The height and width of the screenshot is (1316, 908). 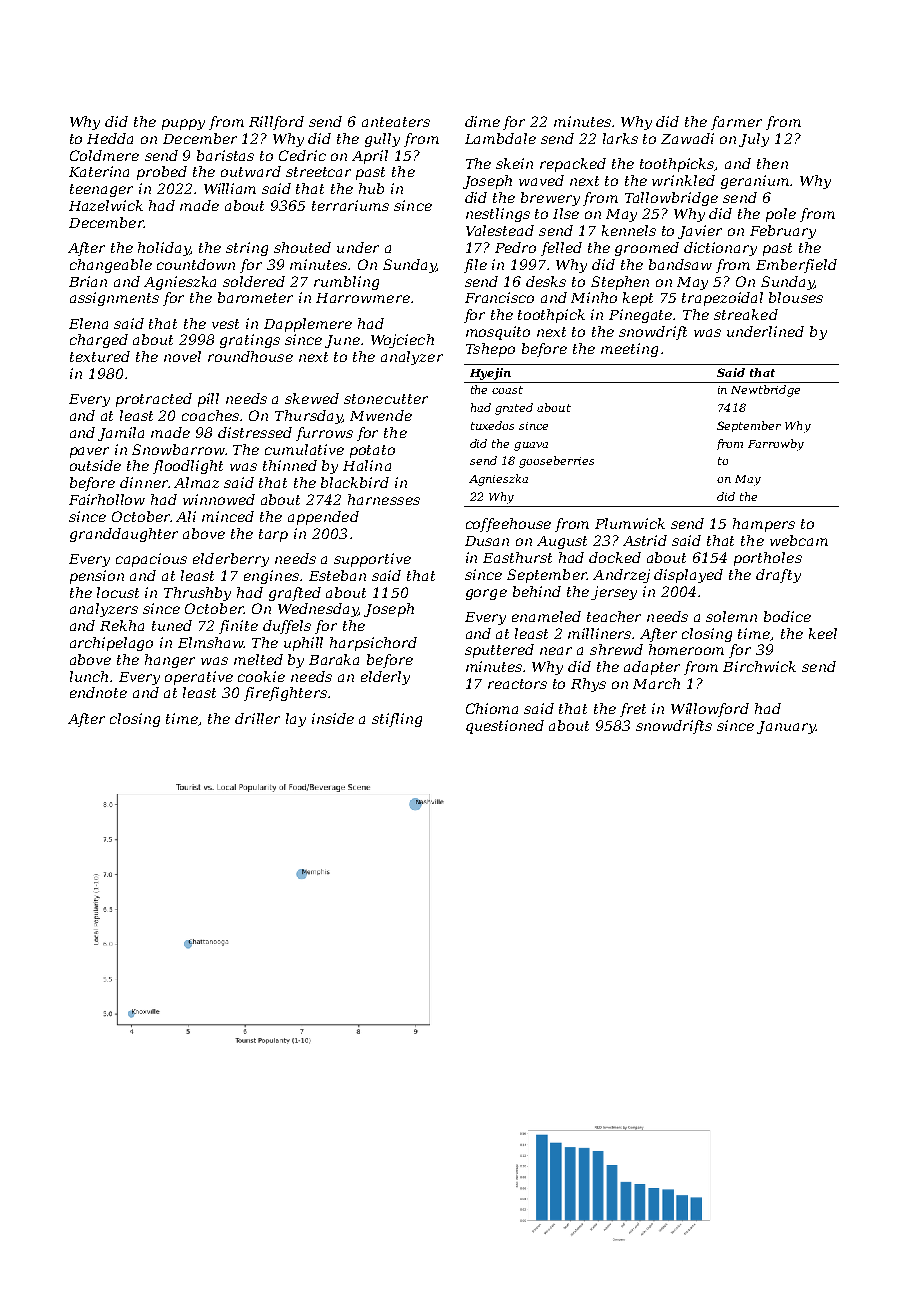 I want to click on Hedda, so click(x=110, y=138).
